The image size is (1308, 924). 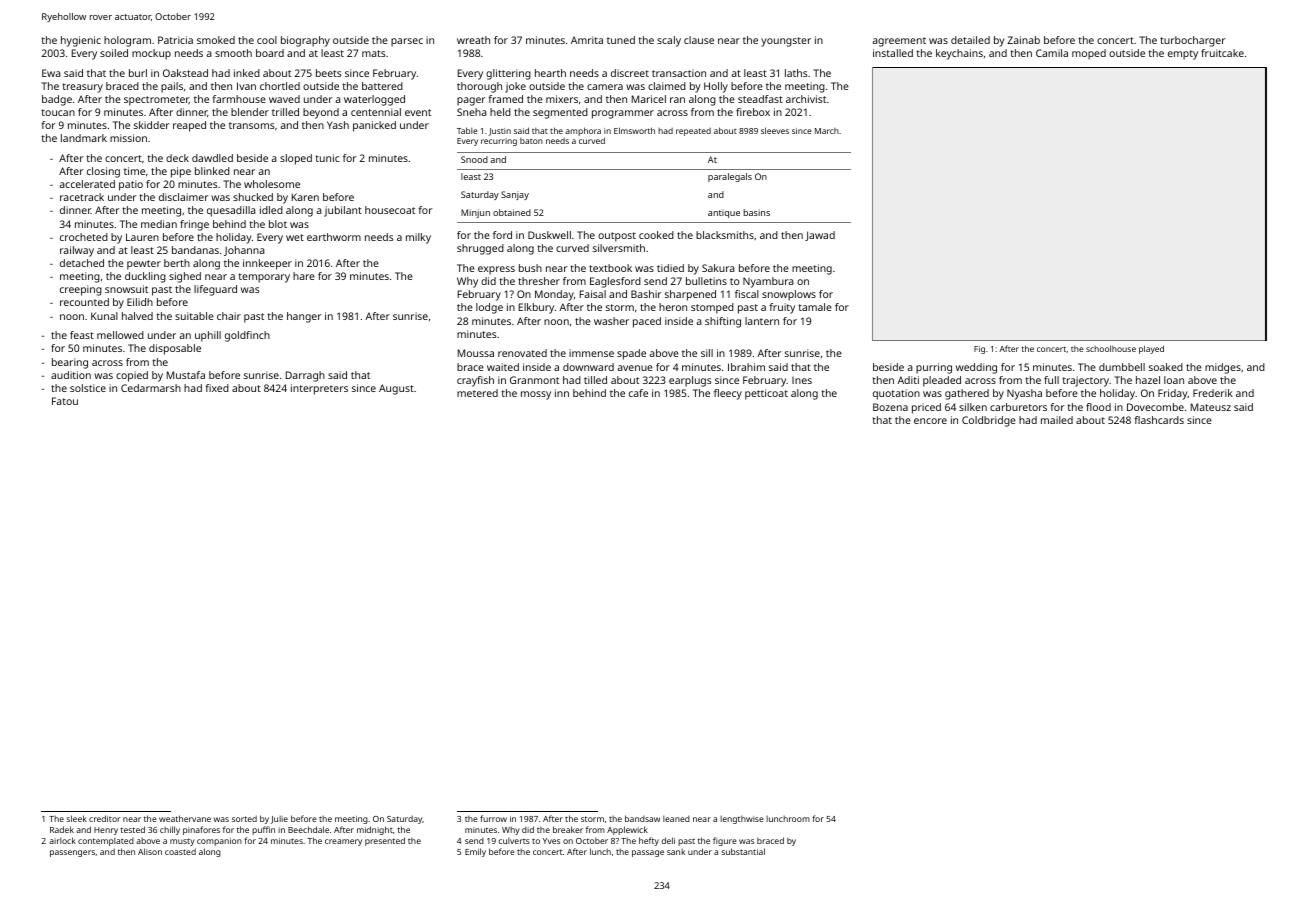 I want to click on sorted, so click(x=244, y=818).
